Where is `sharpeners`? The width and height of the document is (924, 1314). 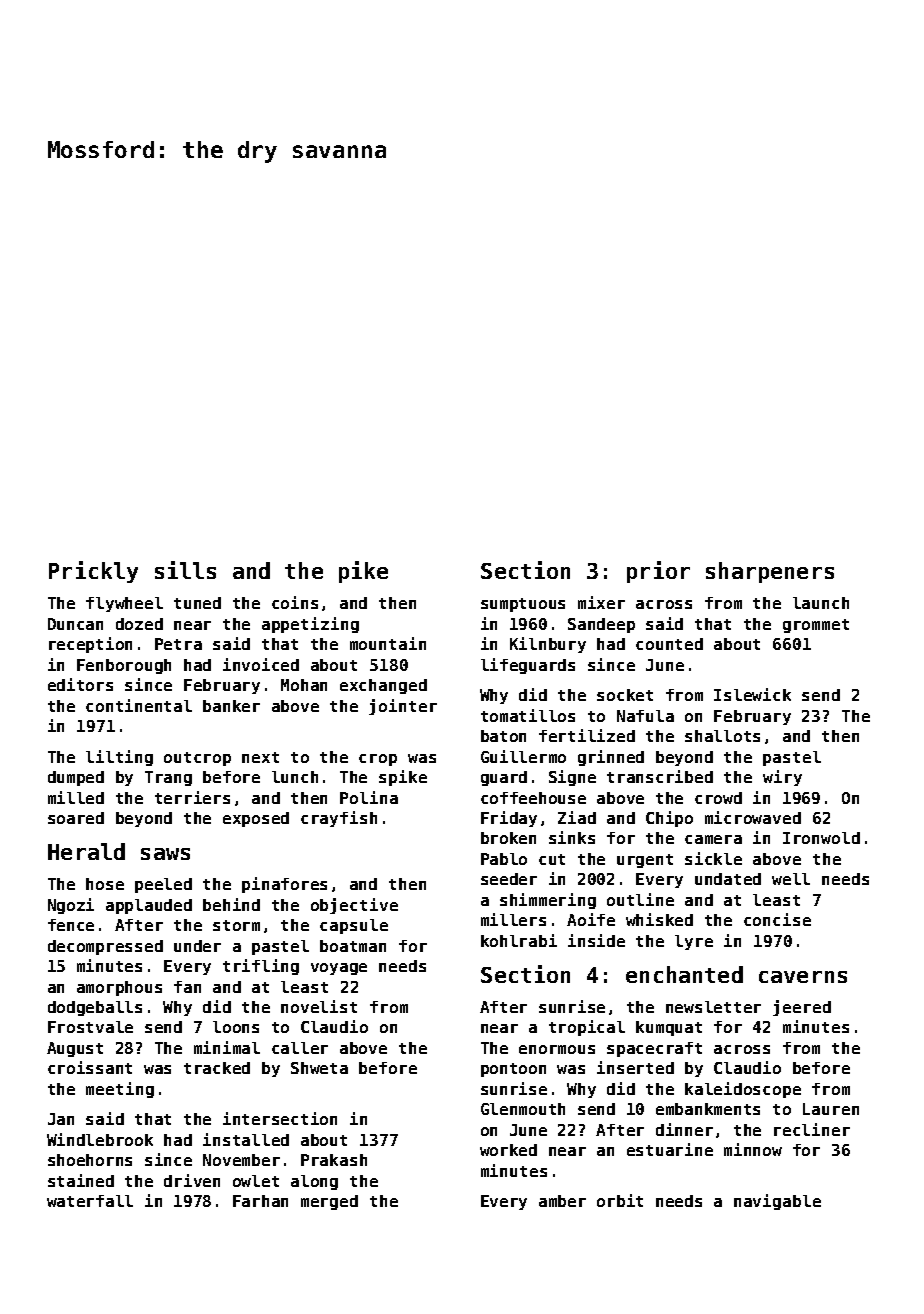
sharpeners is located at coordinates (770, 572).
